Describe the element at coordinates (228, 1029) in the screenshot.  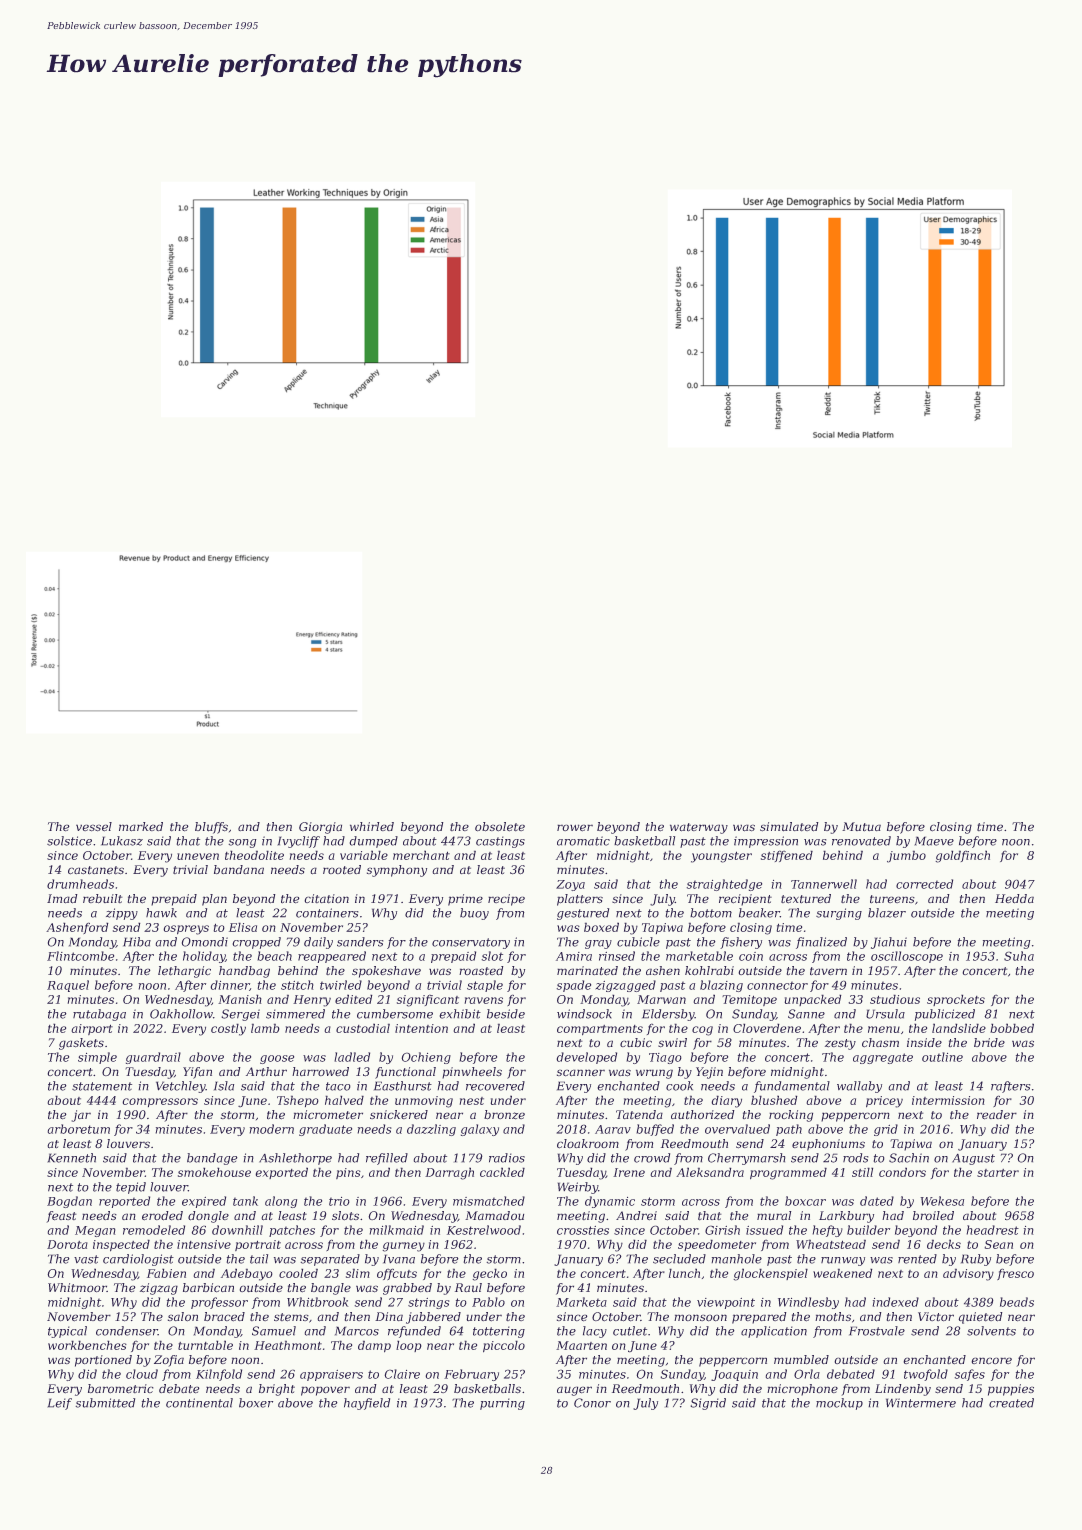
I see `costly` at that location.
